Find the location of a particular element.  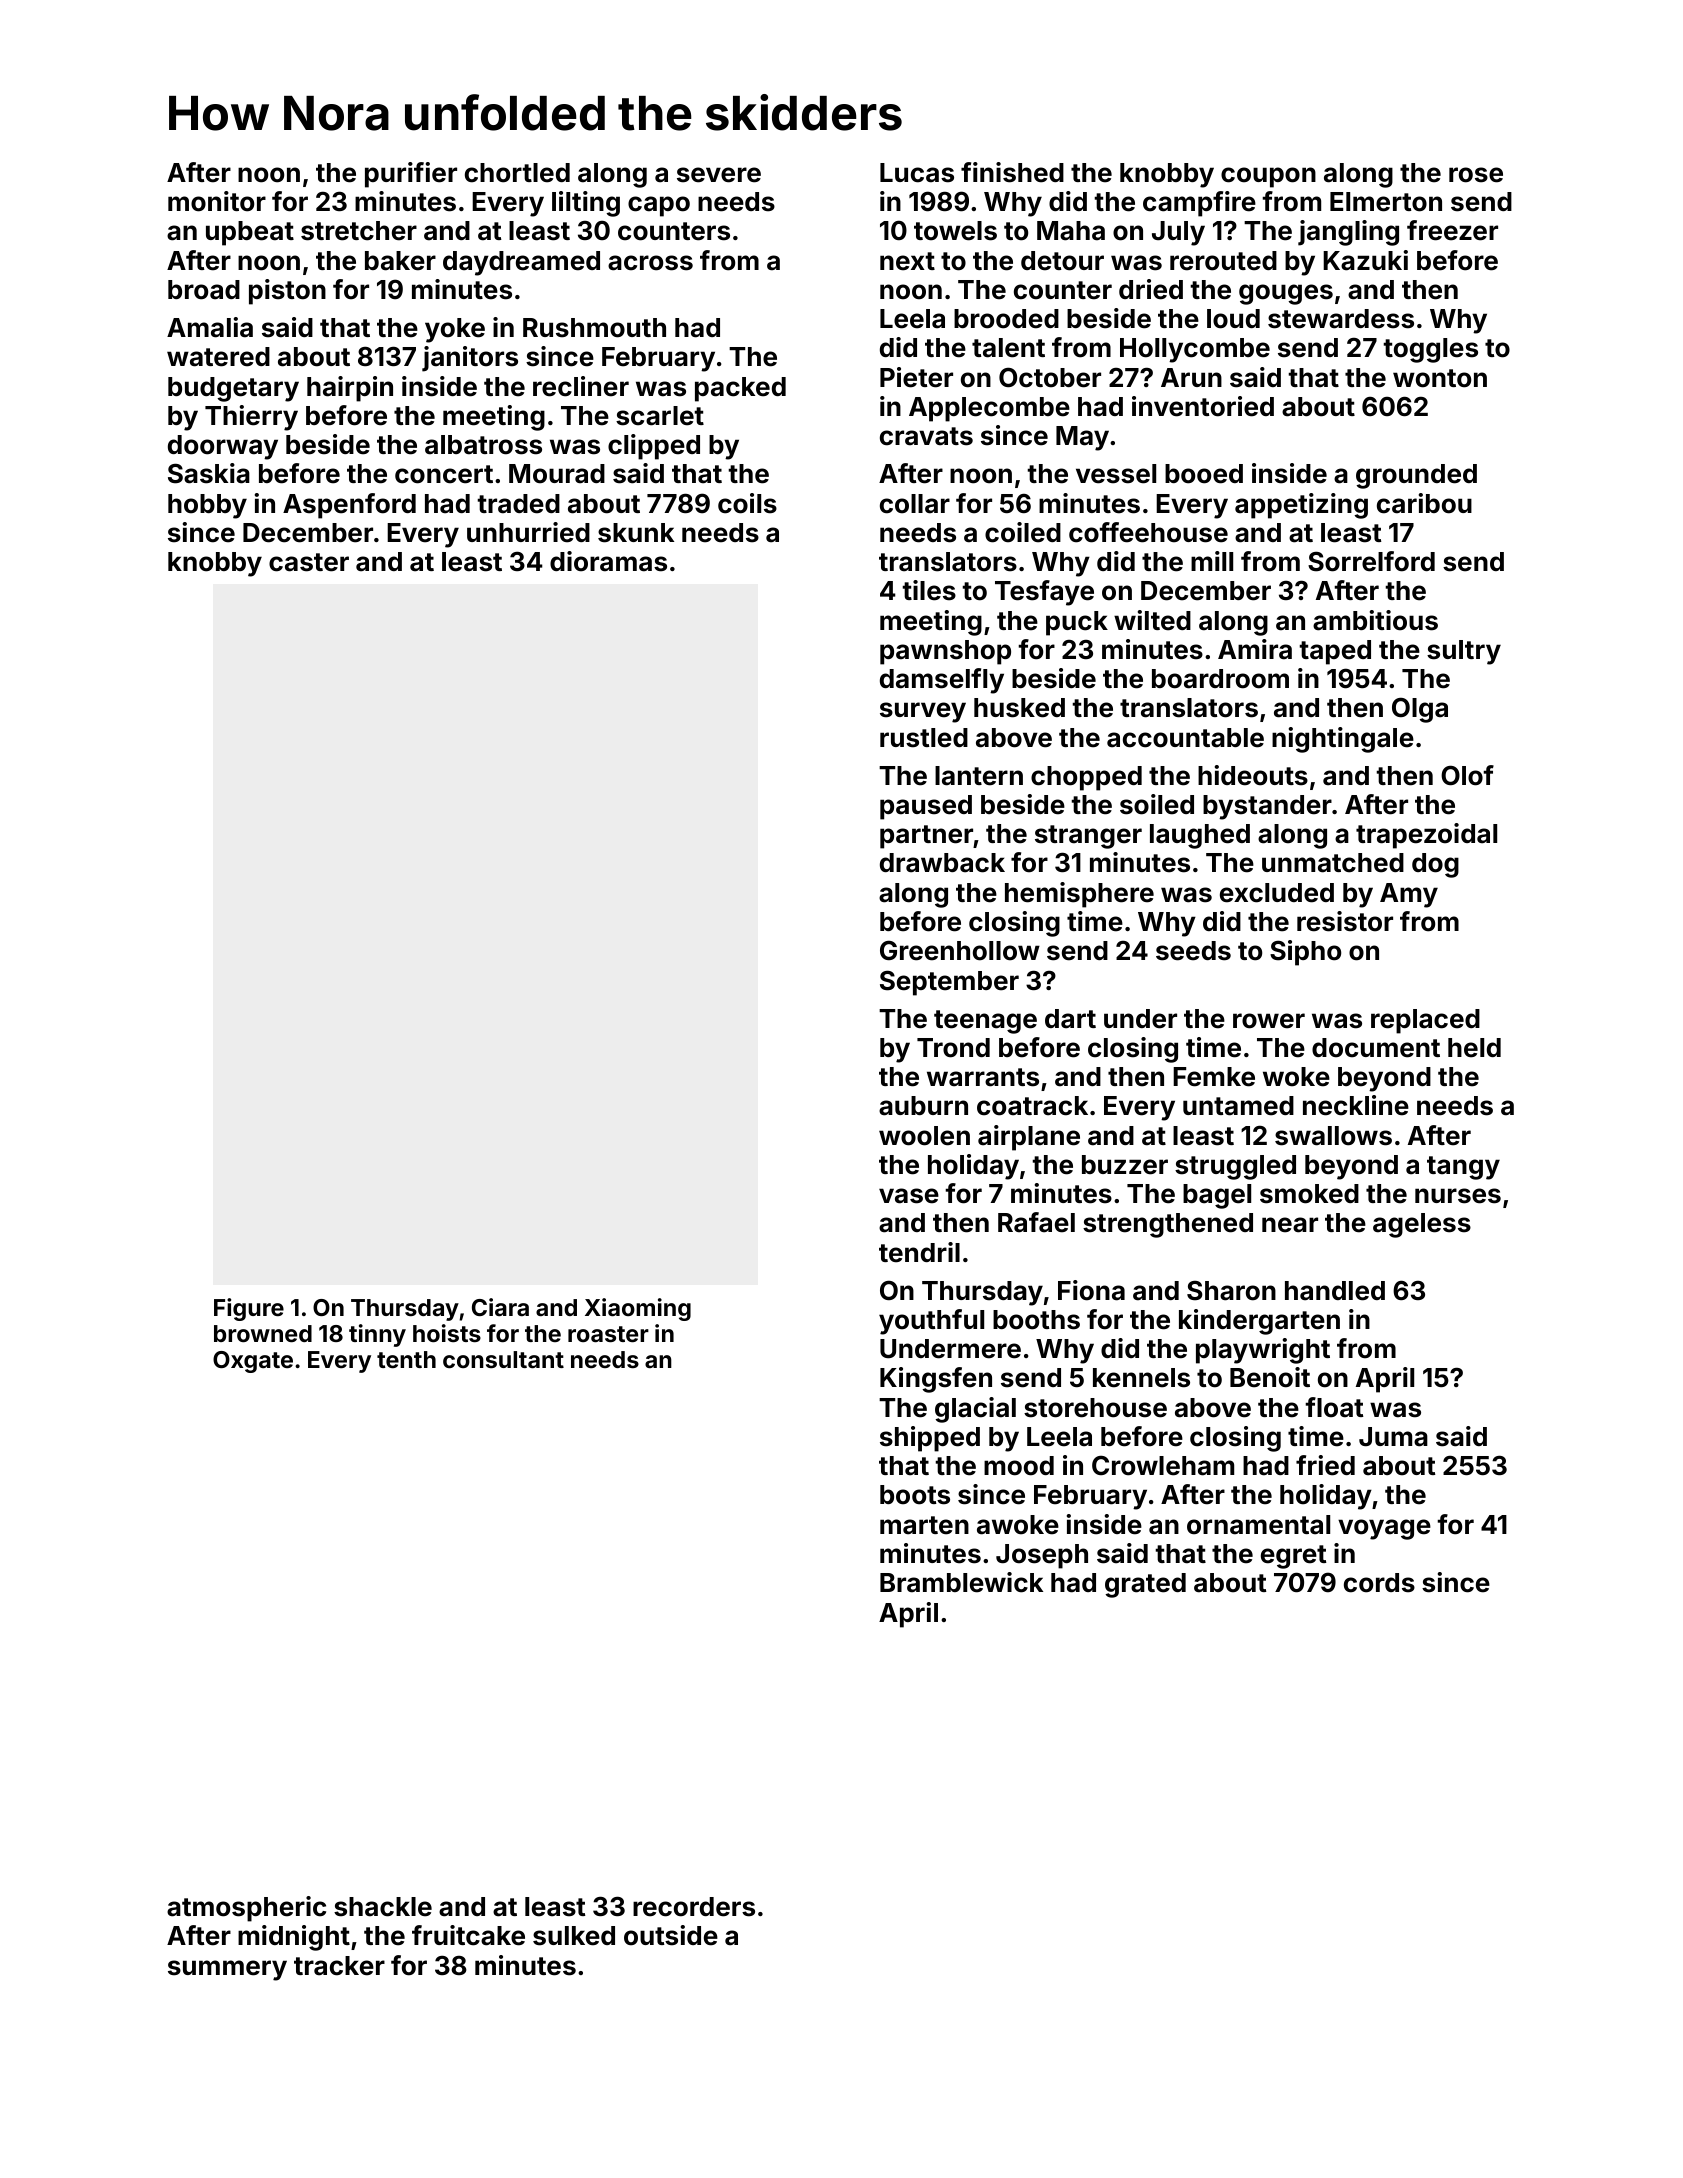

unhurried is located at coordinates (528, 532).
